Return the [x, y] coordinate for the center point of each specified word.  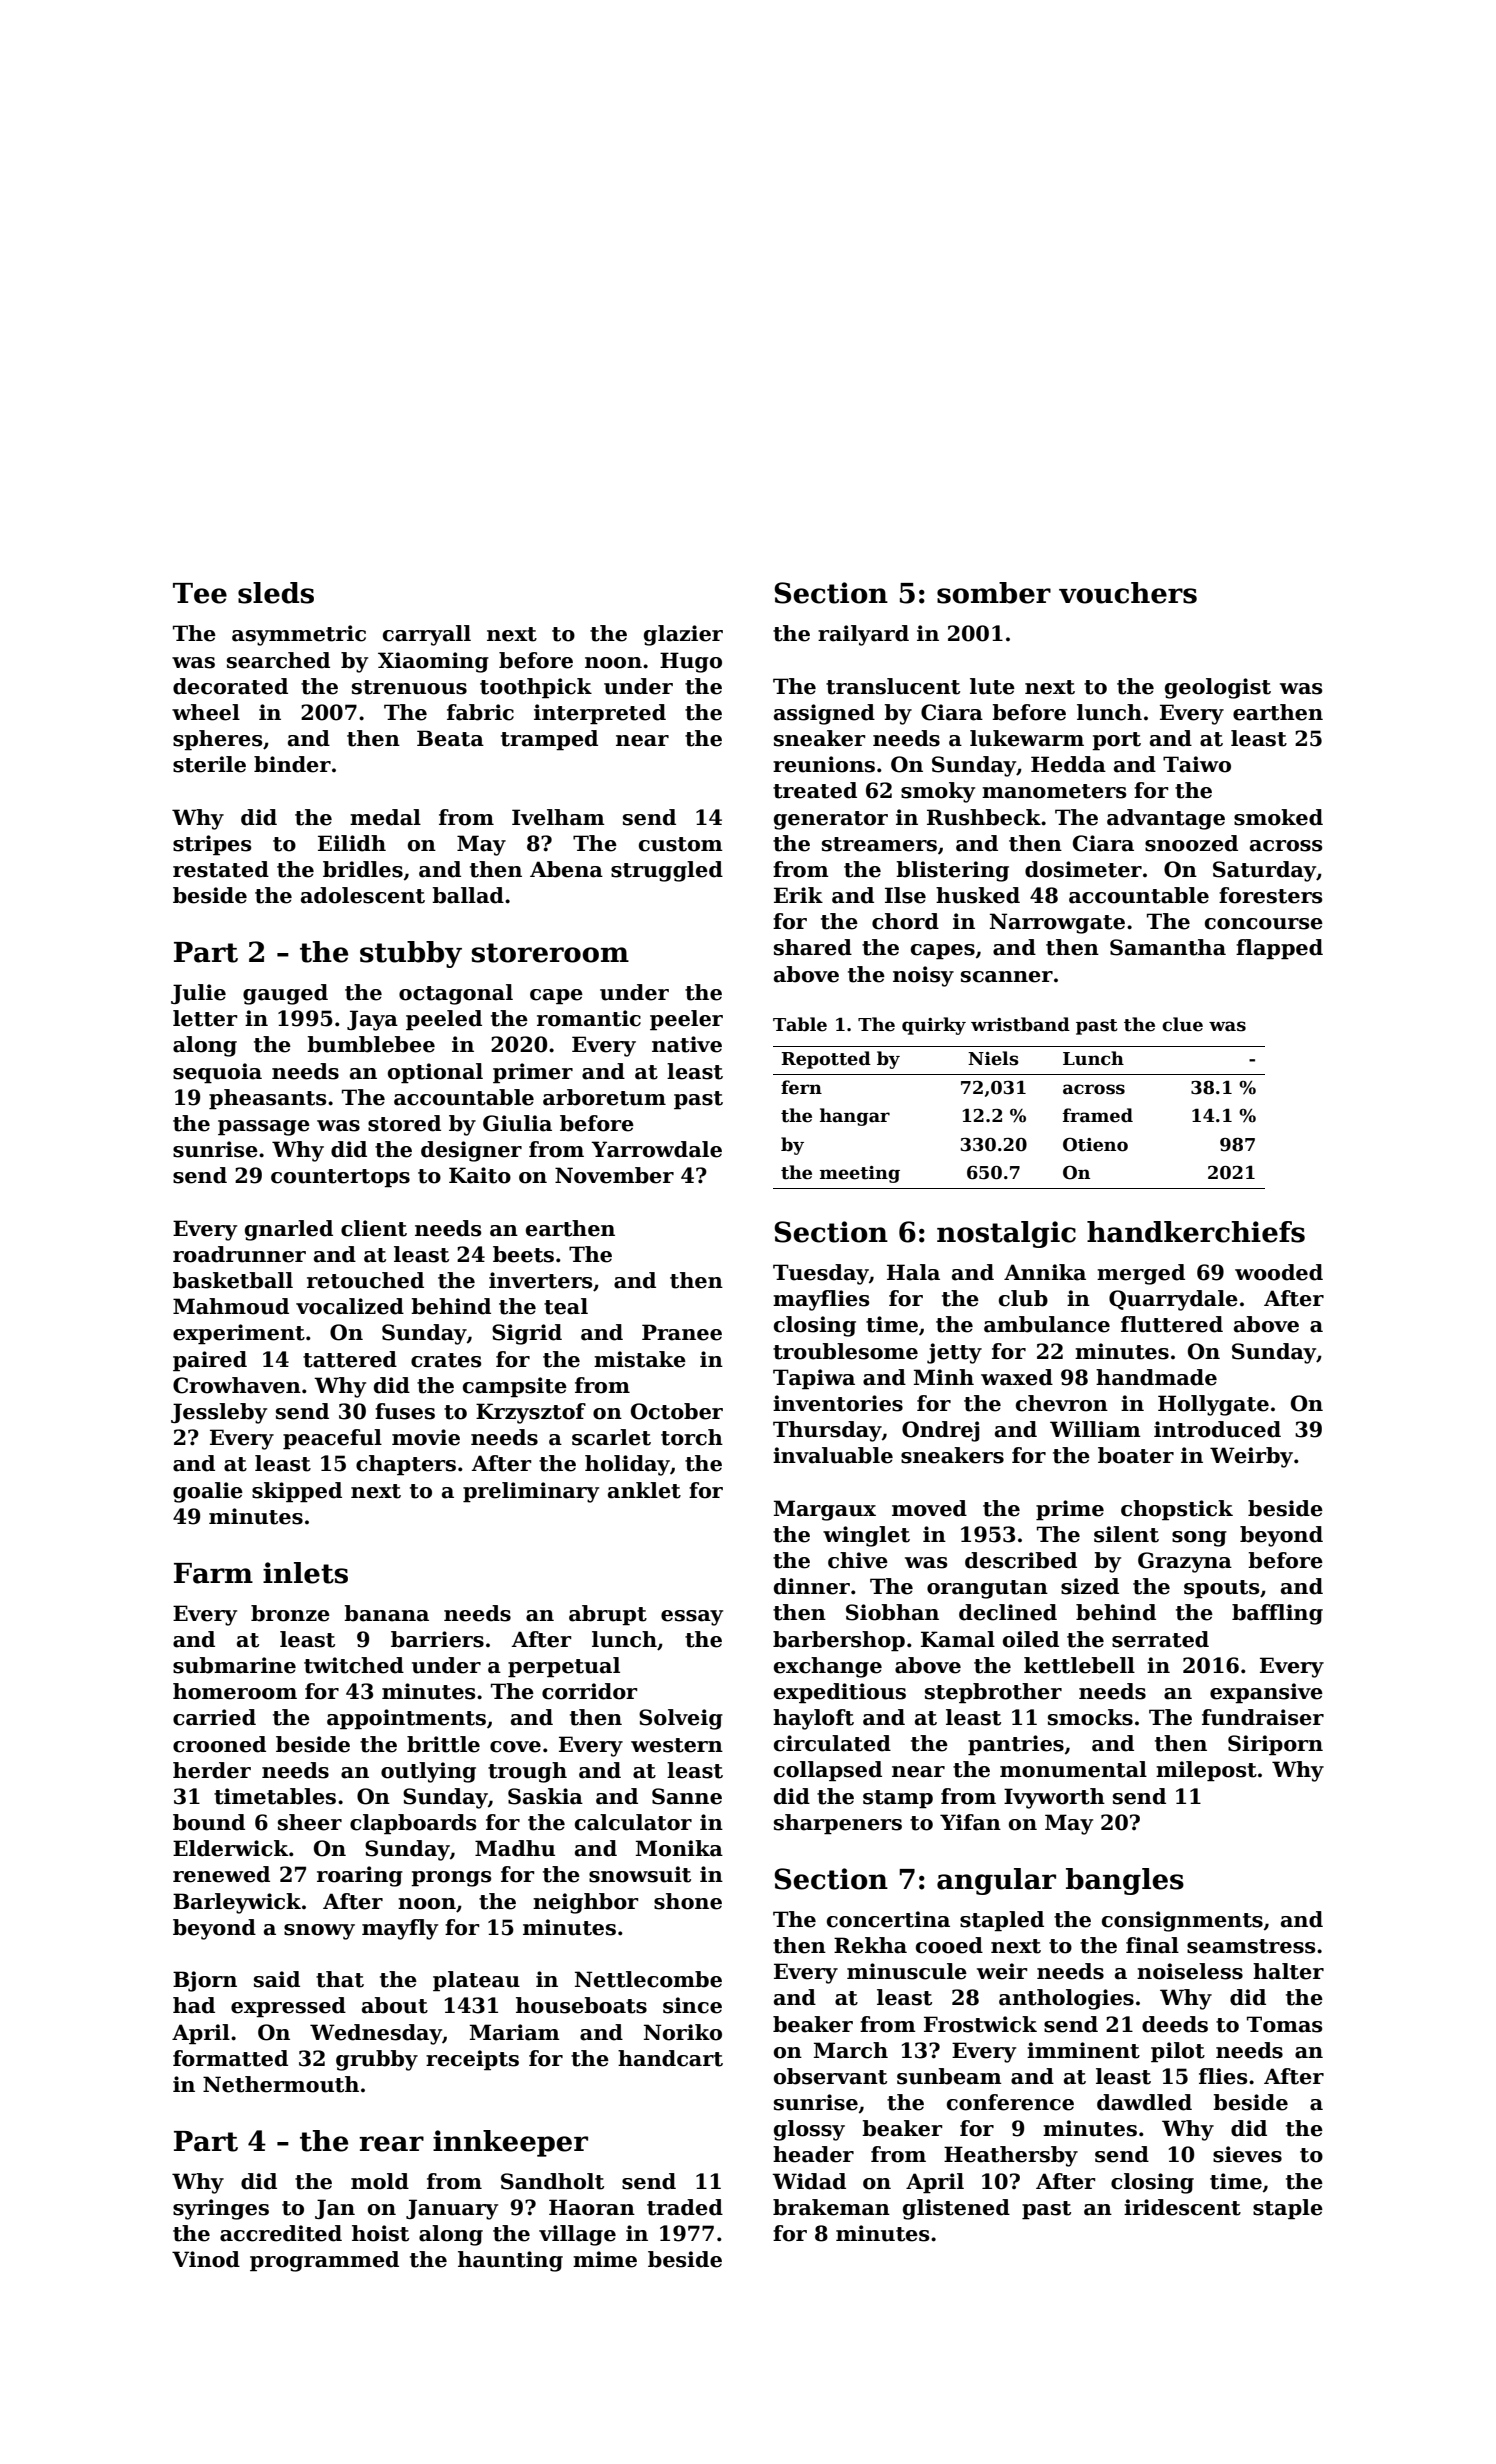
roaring [360, 1876]
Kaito [480, 1175]
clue [1182, 1024]
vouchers [1128, 593]
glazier [683, 635]
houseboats [581, 2005]
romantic [589, 1018]
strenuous [409, 687]
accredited [281, 2233]
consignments [1182, 1921]
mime [605, 2259]
